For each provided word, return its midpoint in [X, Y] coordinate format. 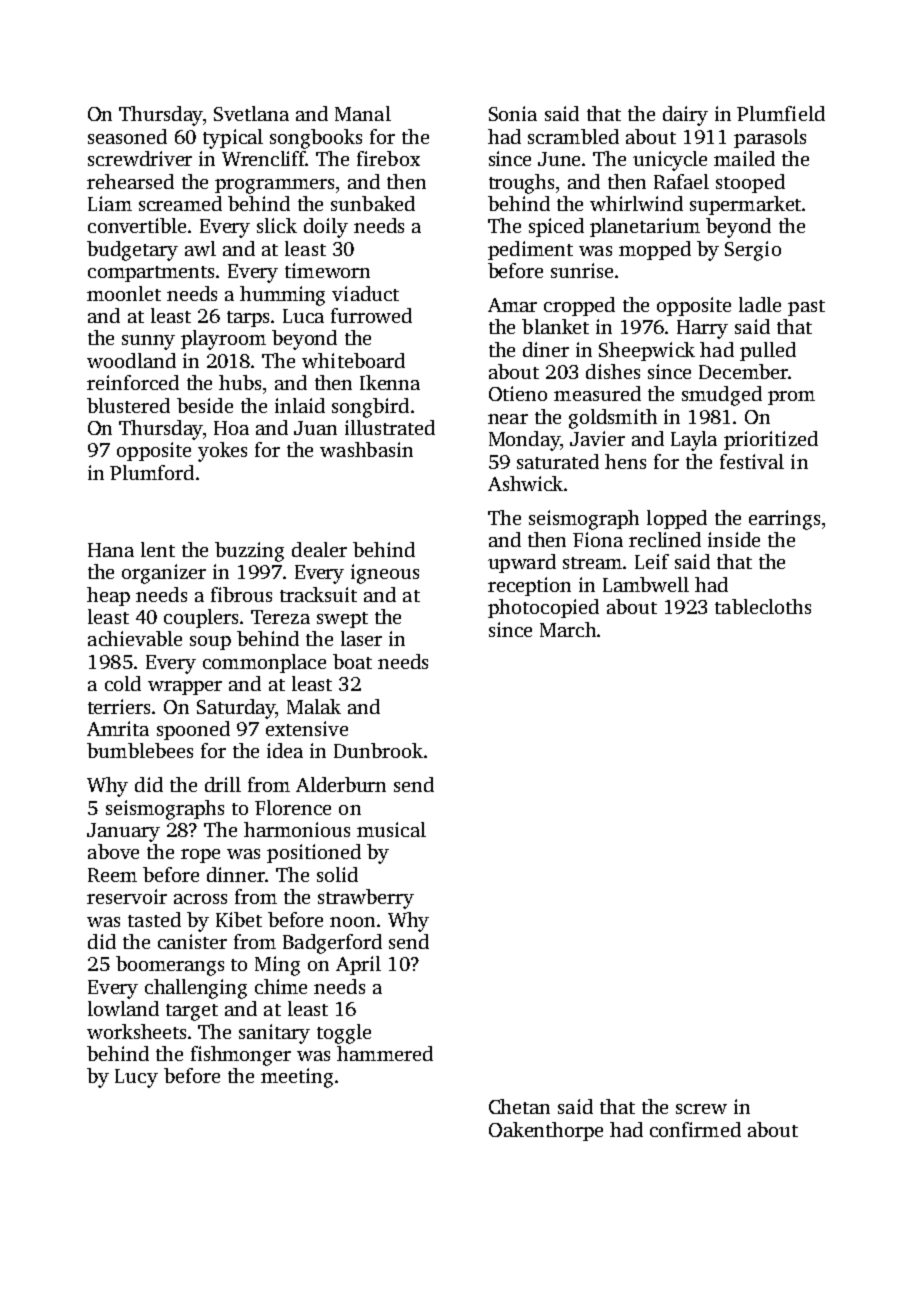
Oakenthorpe [546, 1131]
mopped [655, 250]
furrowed [371, 315]
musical [391, 829]
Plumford [152, 472]
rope [200, 856]
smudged [722, 396]
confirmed [695, 1129]
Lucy [136, 1078]
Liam [110, 203]
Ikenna [390, 382]
